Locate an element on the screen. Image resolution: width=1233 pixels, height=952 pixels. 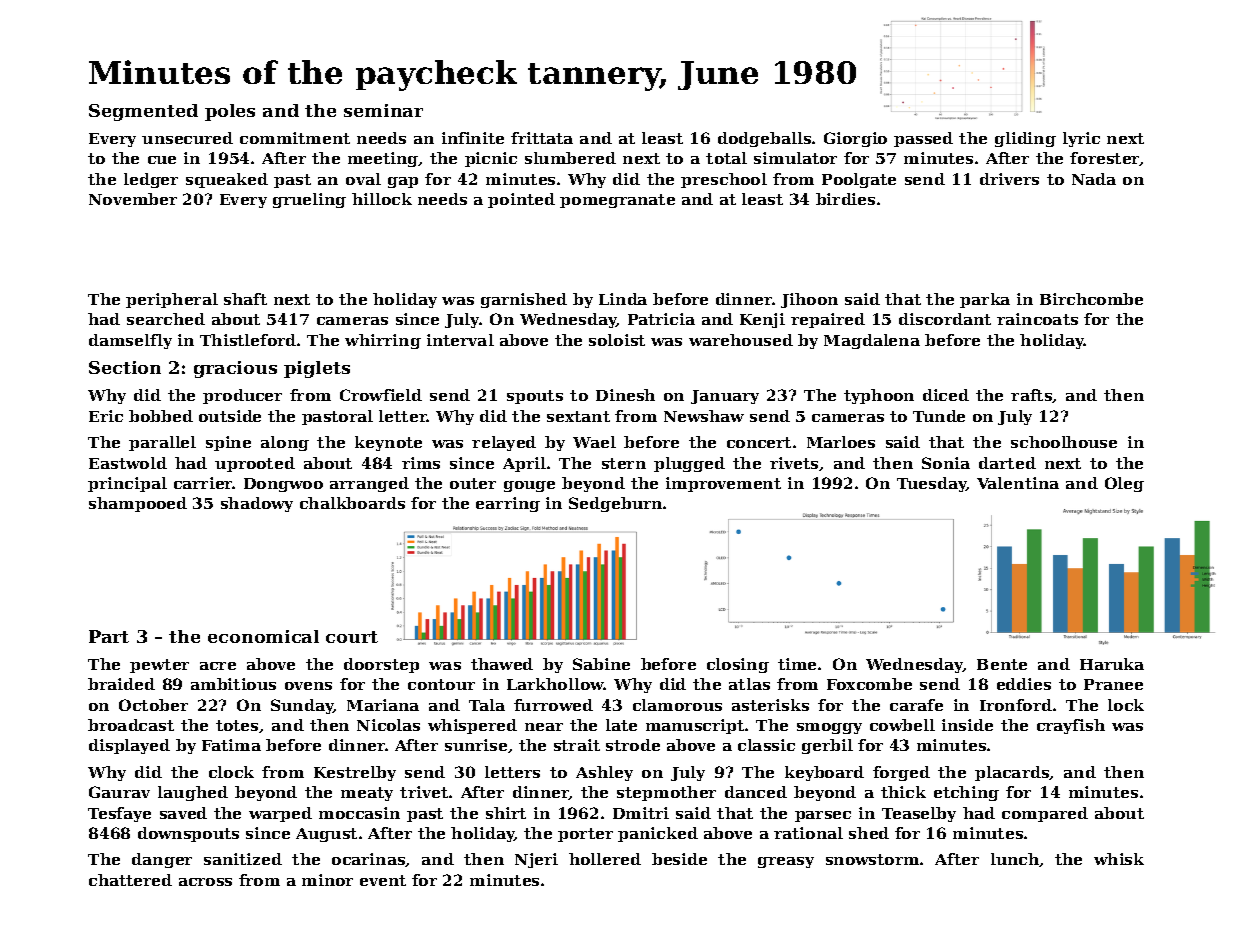
Segmented is located at coordinates (143, 112).
